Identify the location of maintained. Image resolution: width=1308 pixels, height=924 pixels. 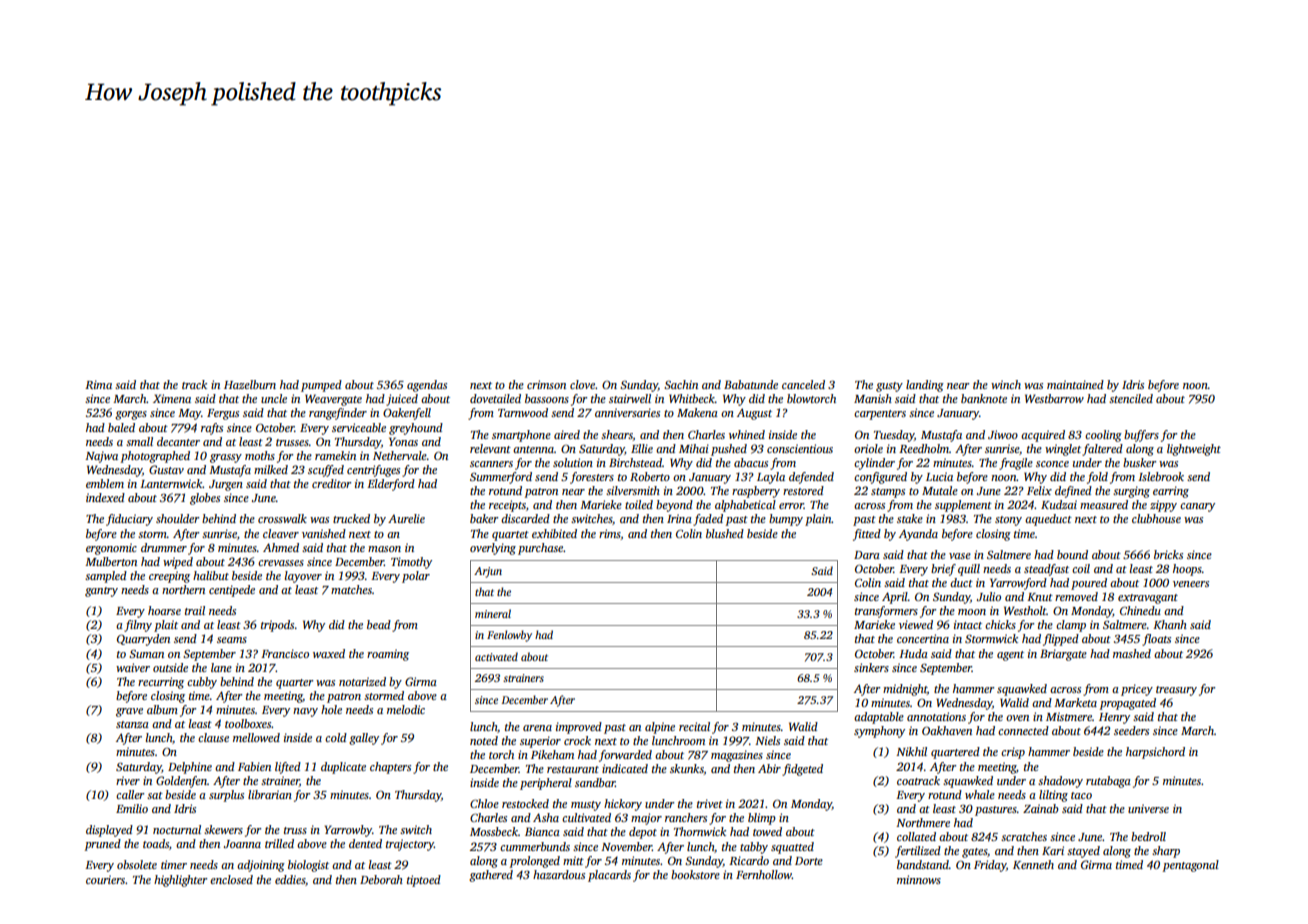
(1075, 384).
